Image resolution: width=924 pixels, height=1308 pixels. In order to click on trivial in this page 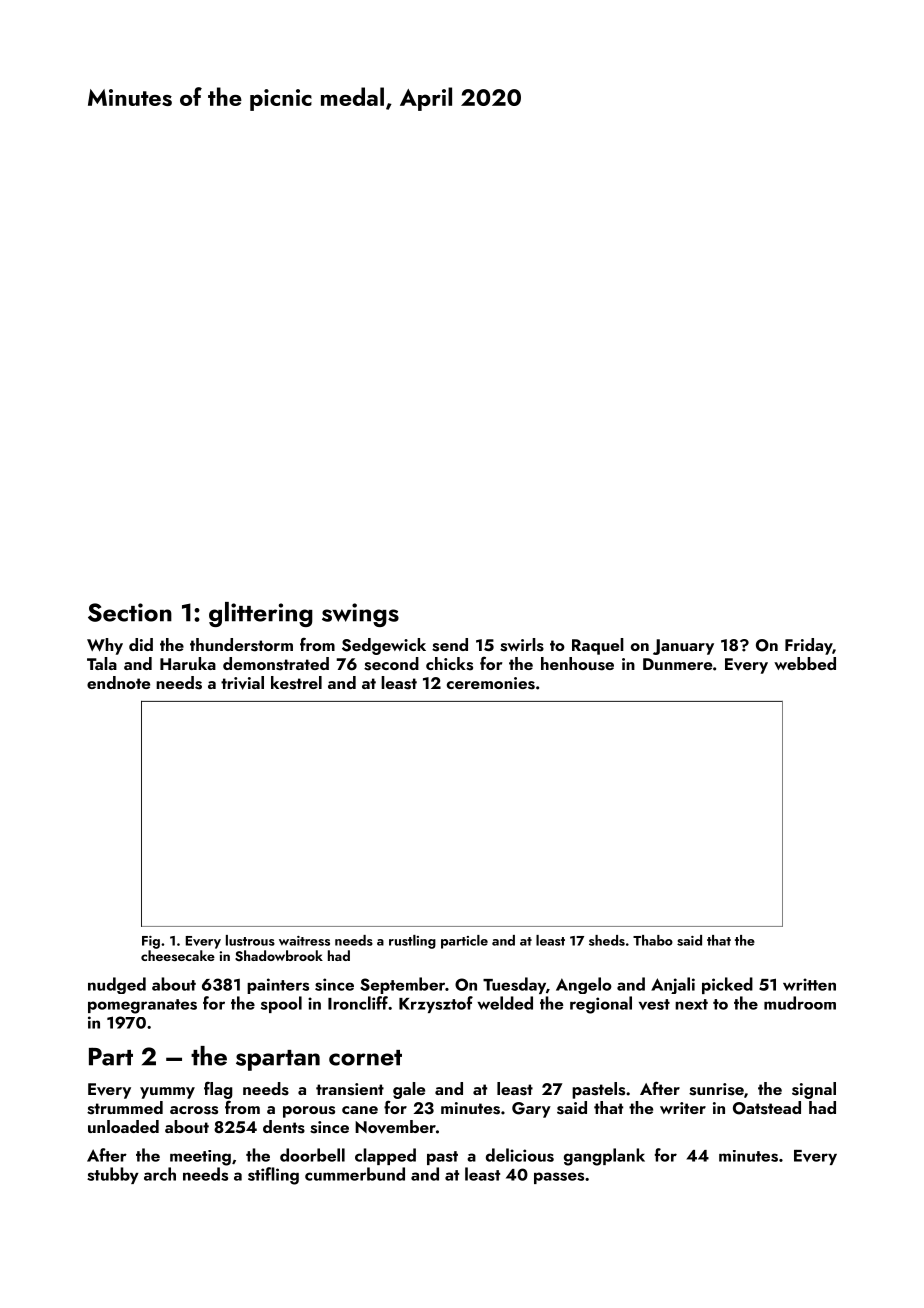, I will do `click(242, 683)`.
